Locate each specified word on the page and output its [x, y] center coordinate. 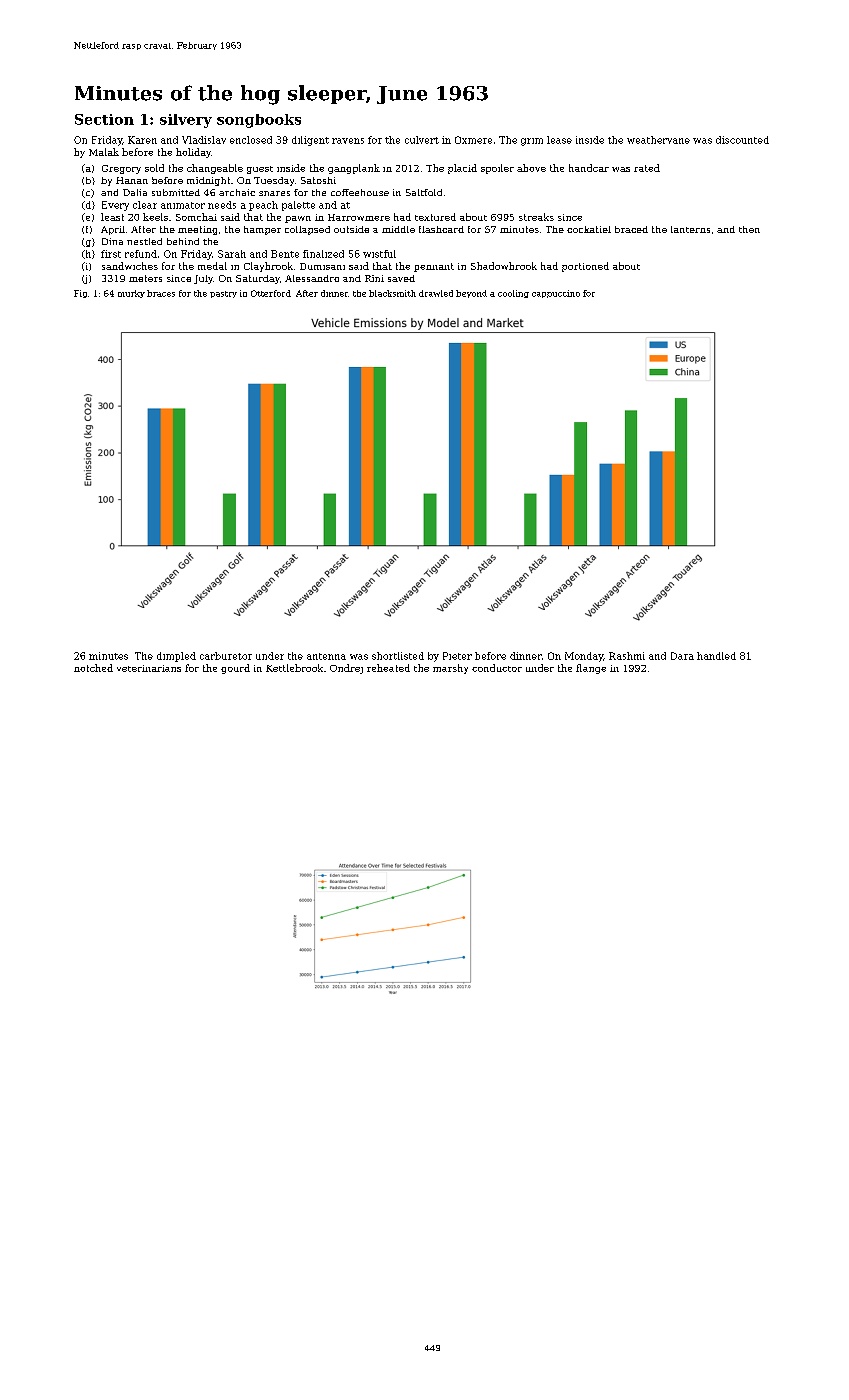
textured [435, 217]
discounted [742, 140]
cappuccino [556, 294]
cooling [513, 294]
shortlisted [398, 656]
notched [93, 668]
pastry [223, 294]
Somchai [196, 217]
